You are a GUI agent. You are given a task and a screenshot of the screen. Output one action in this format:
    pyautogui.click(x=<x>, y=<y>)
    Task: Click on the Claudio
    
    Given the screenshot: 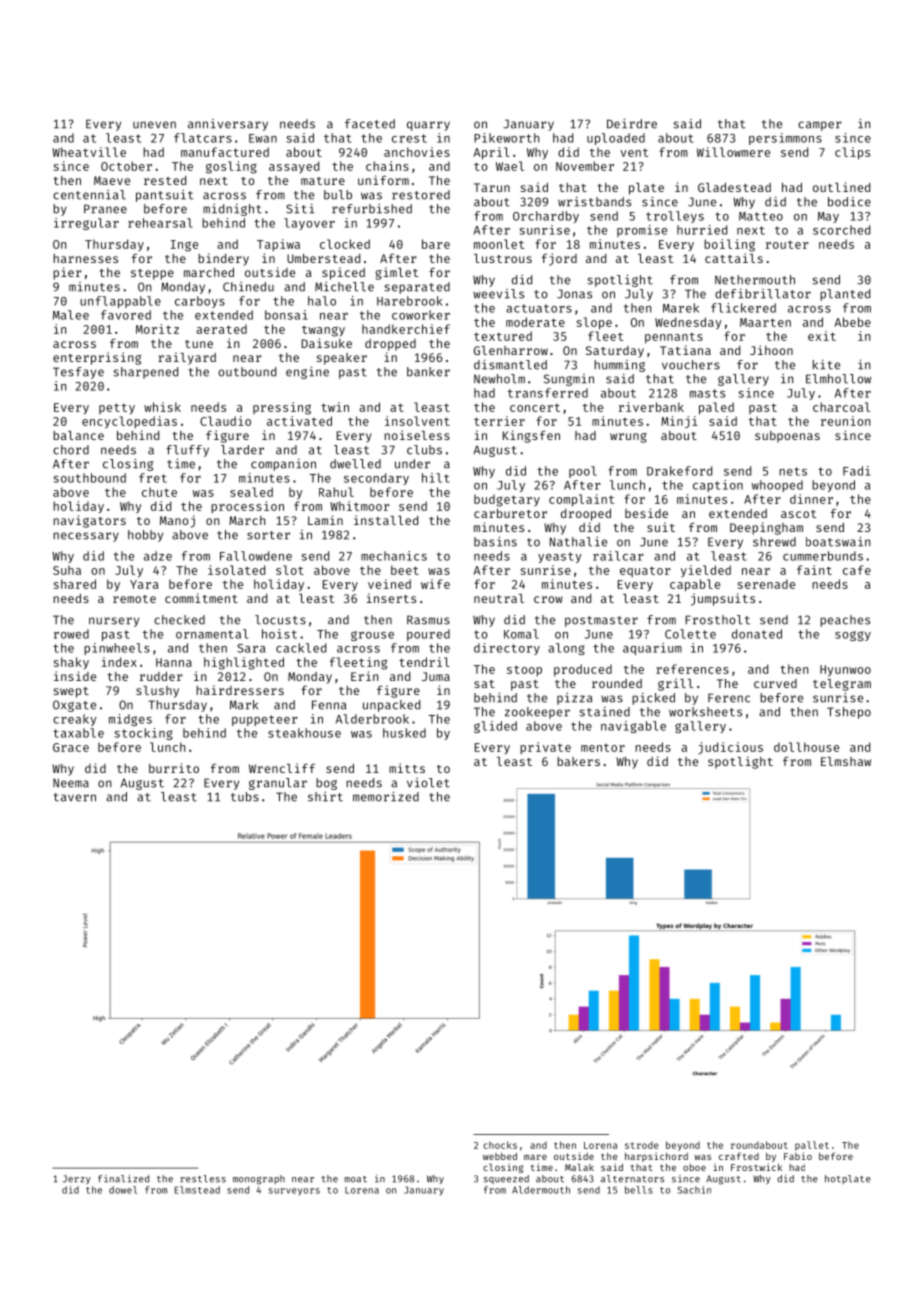 What is the action you would take?
    pyautogui.click(x=225, y=421)
